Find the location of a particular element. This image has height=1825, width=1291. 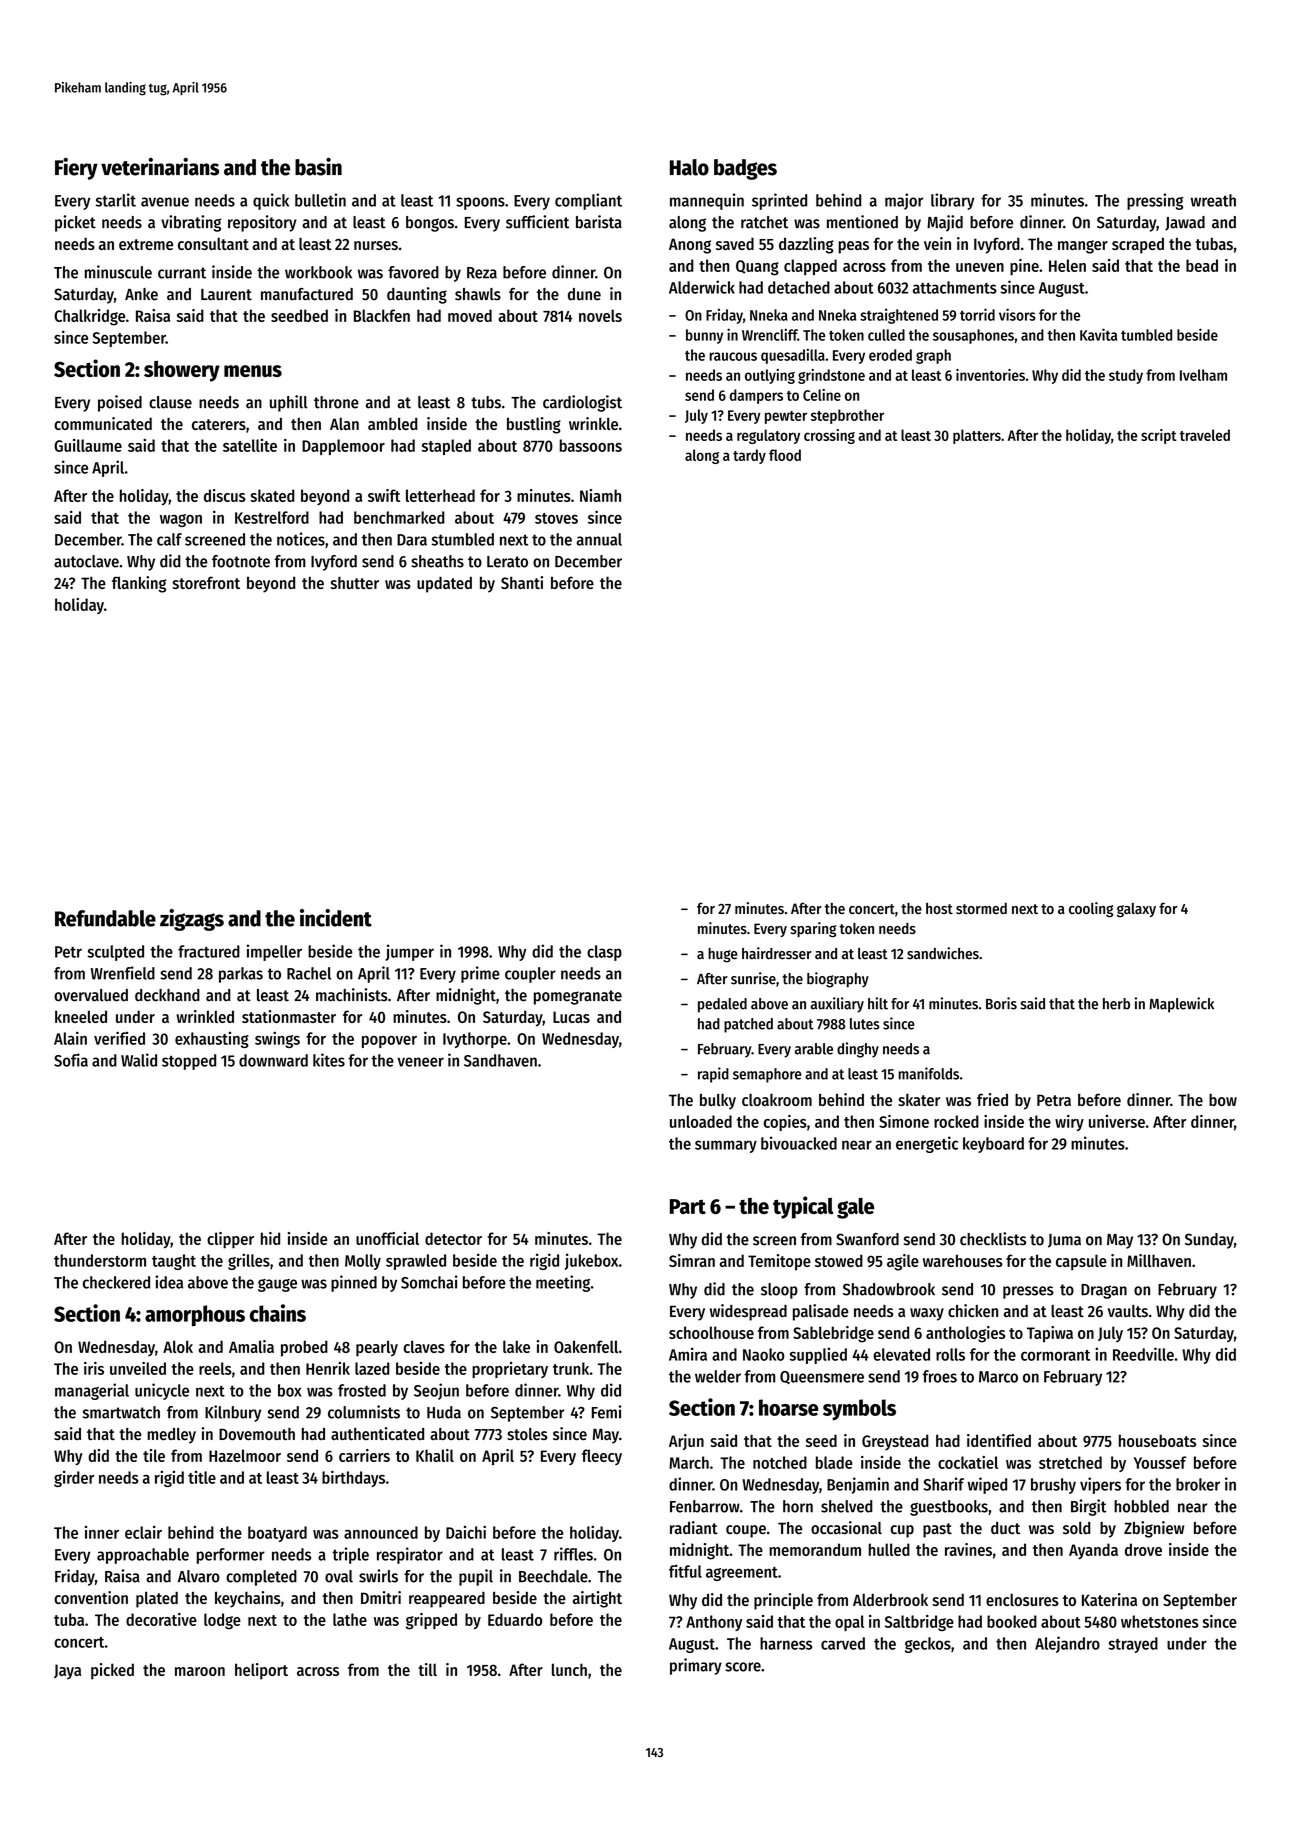

presses is located at coordinates (1028, 1292).
